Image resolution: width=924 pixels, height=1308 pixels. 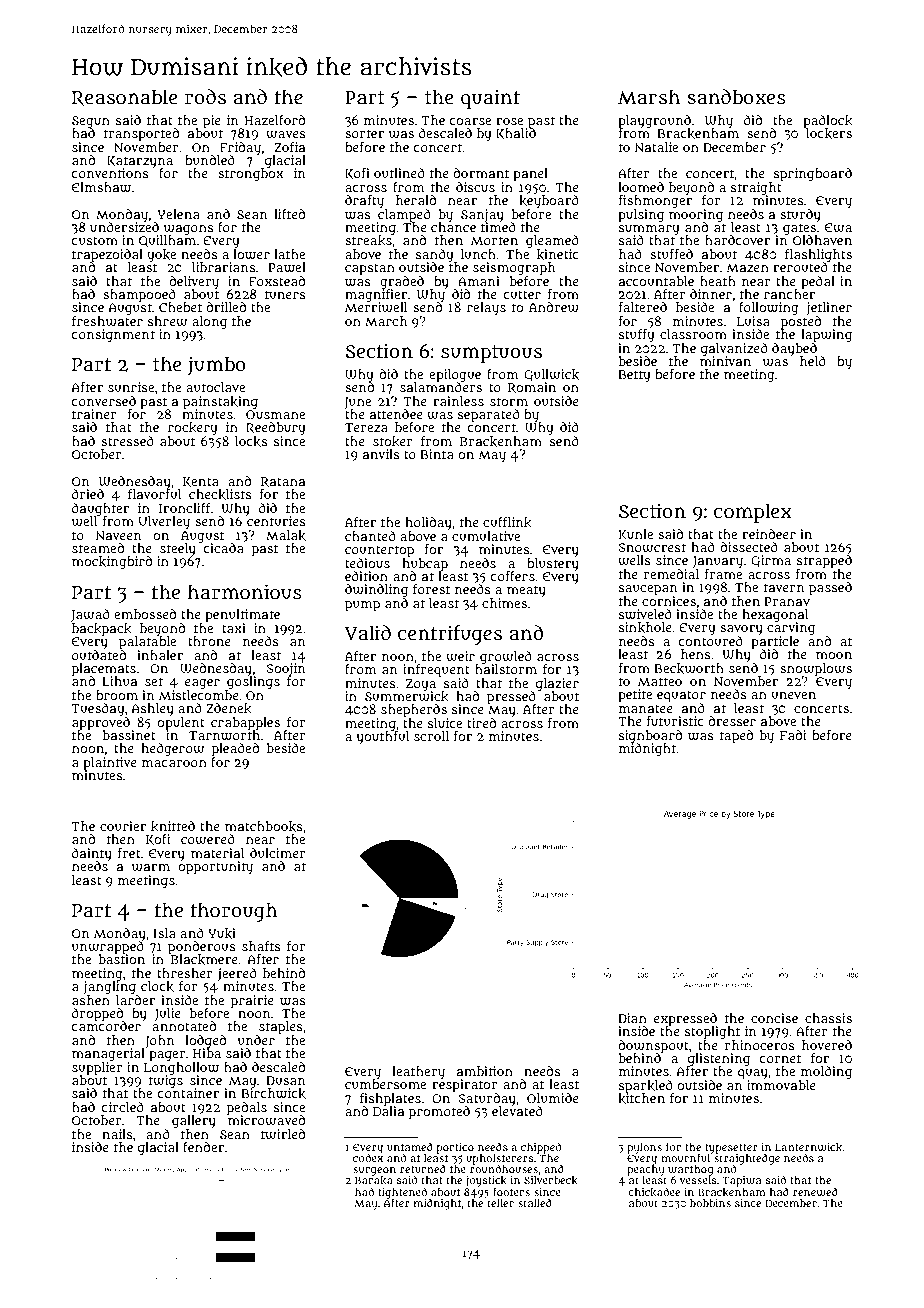 What do you see at coordinates (205, 97) in the page?
I see `rods` at bounding box center [205, 97].
